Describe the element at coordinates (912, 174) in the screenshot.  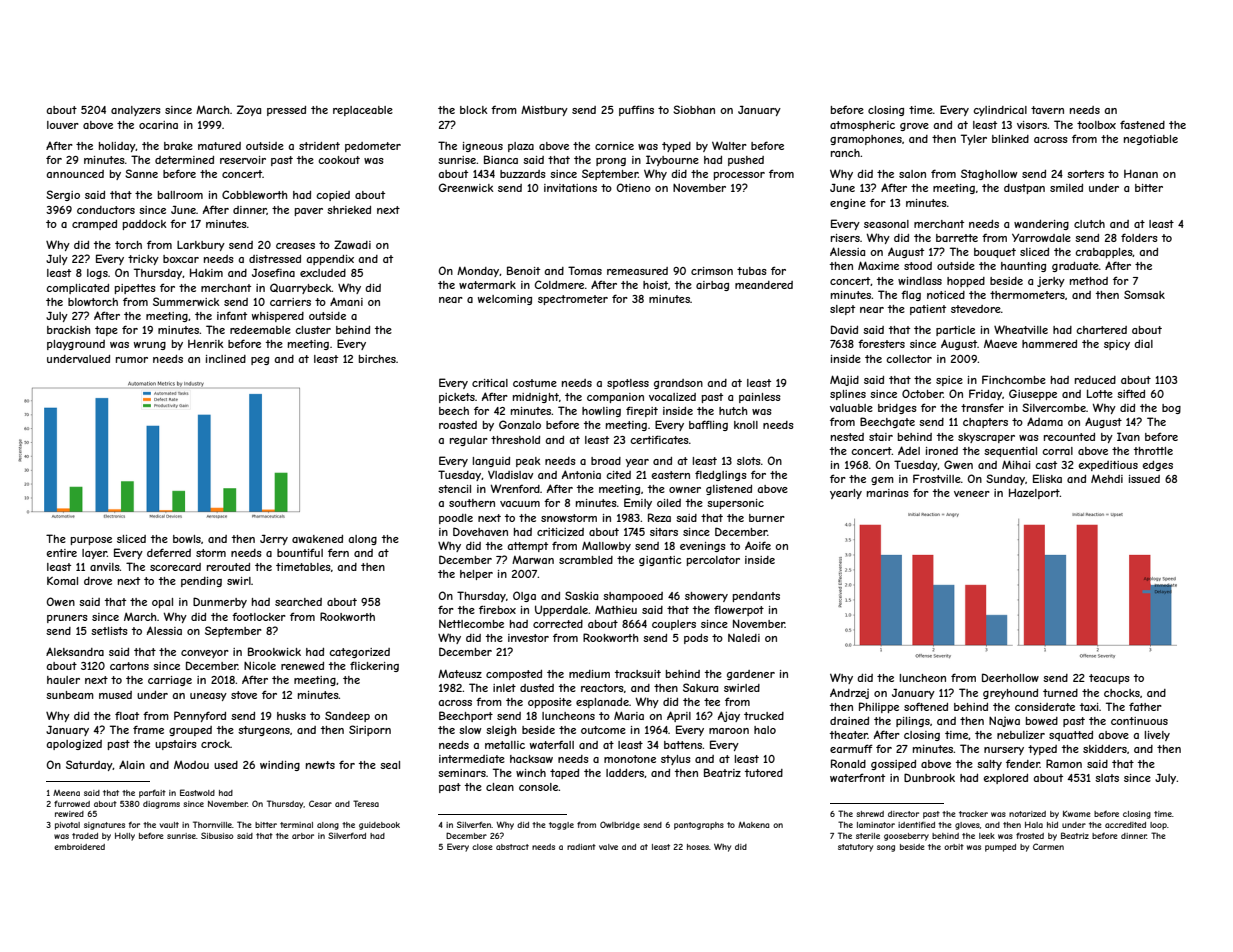
I see `salon` at that location.
